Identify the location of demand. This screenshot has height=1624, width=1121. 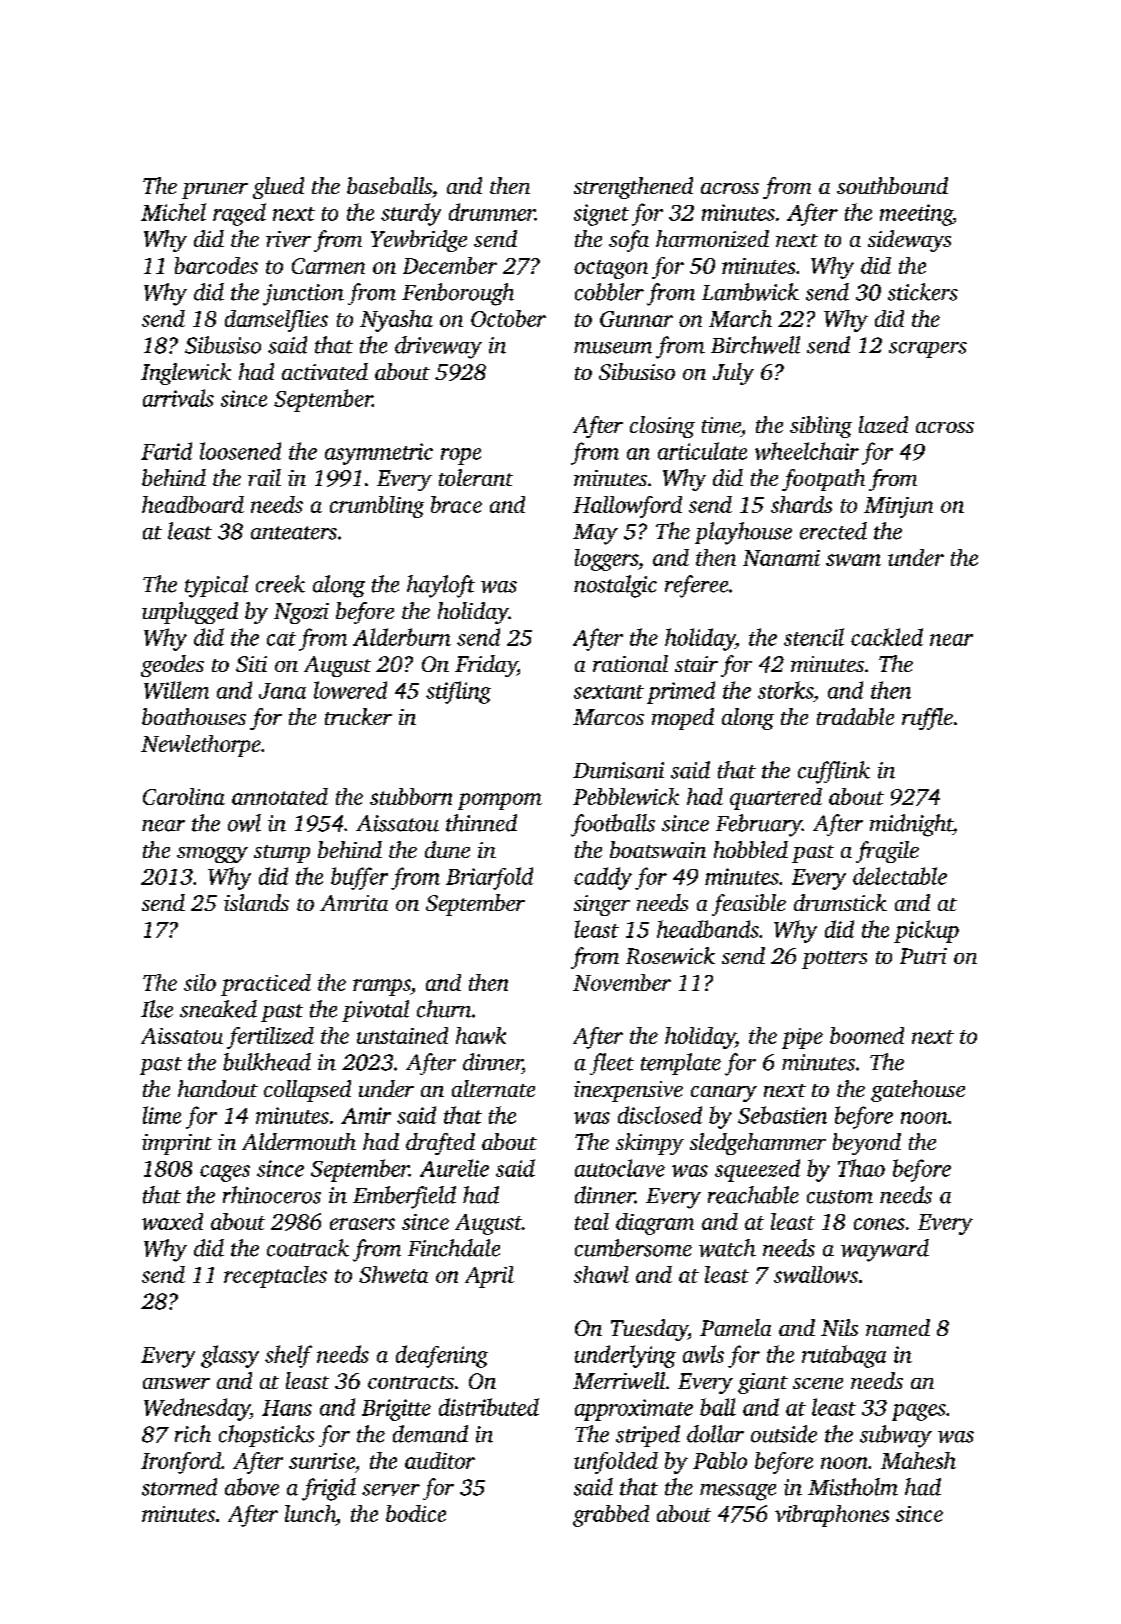
(430, 1434).
